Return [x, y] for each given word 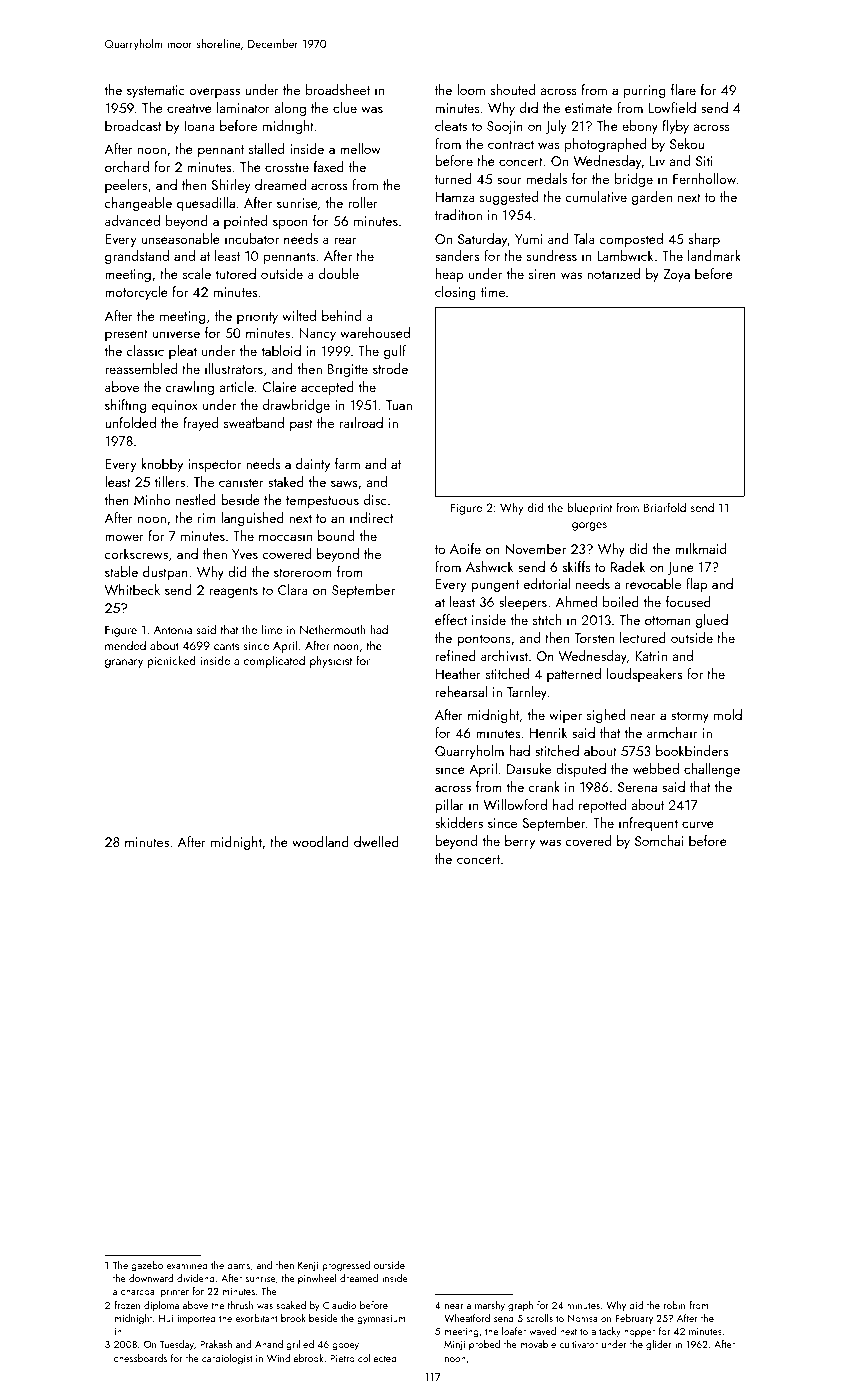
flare [683, 89]
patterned [574, 675]
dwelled [376, 841]
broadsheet [338, 89]
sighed [606, 716]
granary [124, 663]
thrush [240, 1305]
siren [542, 274]
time [493, 292]
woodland [320, 841]
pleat [183, 352]
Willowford [515, 804]
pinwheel [317, 1279]
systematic [156, 91]
